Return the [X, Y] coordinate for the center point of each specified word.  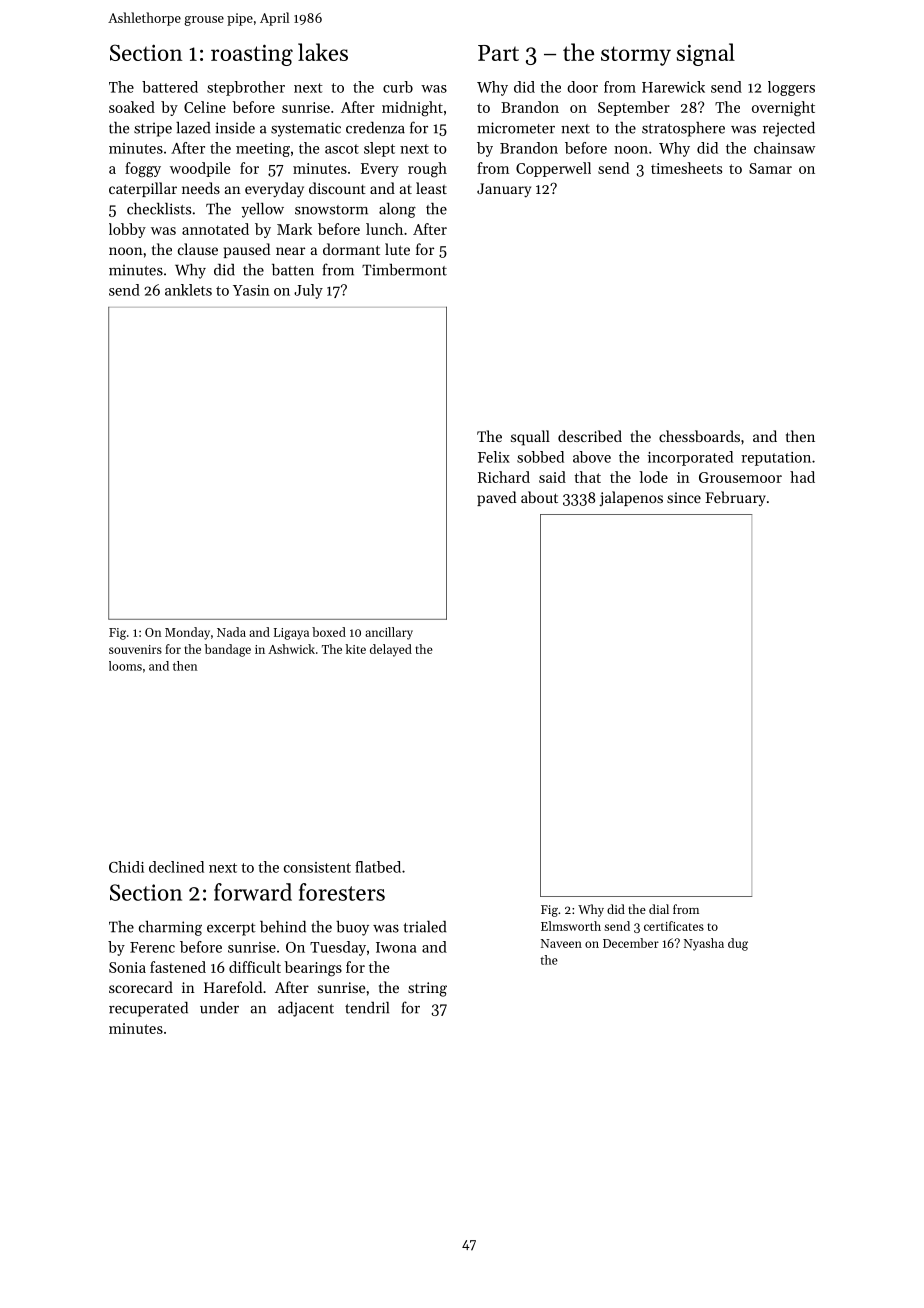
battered [170, 87]
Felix [494, 457]
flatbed [378, 867]
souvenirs [135, 649]
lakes [323, 52]
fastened [178, 967]
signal [706, 54]
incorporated [690, 458]
